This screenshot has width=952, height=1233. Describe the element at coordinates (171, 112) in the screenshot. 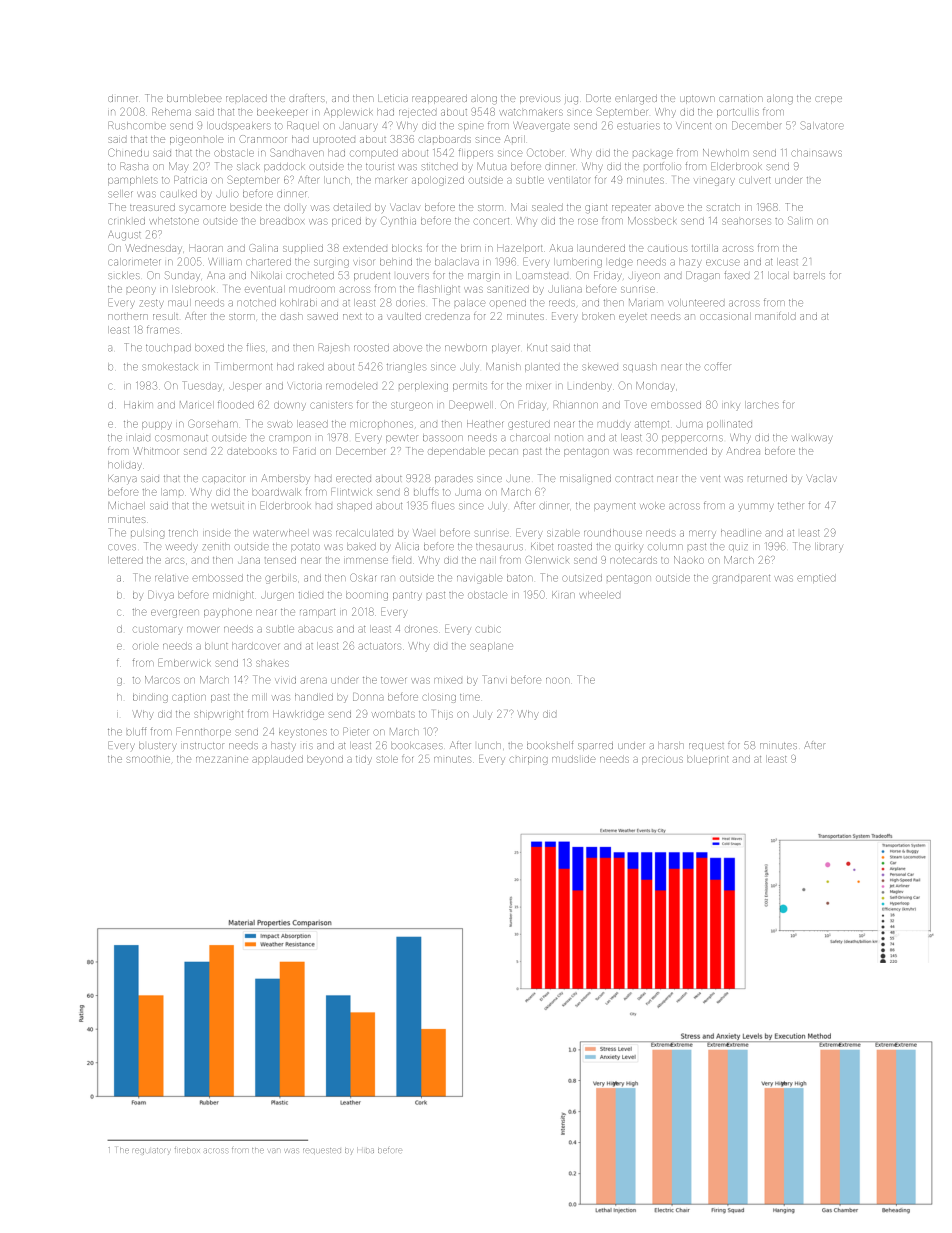

I see `Rehema` at that location.
